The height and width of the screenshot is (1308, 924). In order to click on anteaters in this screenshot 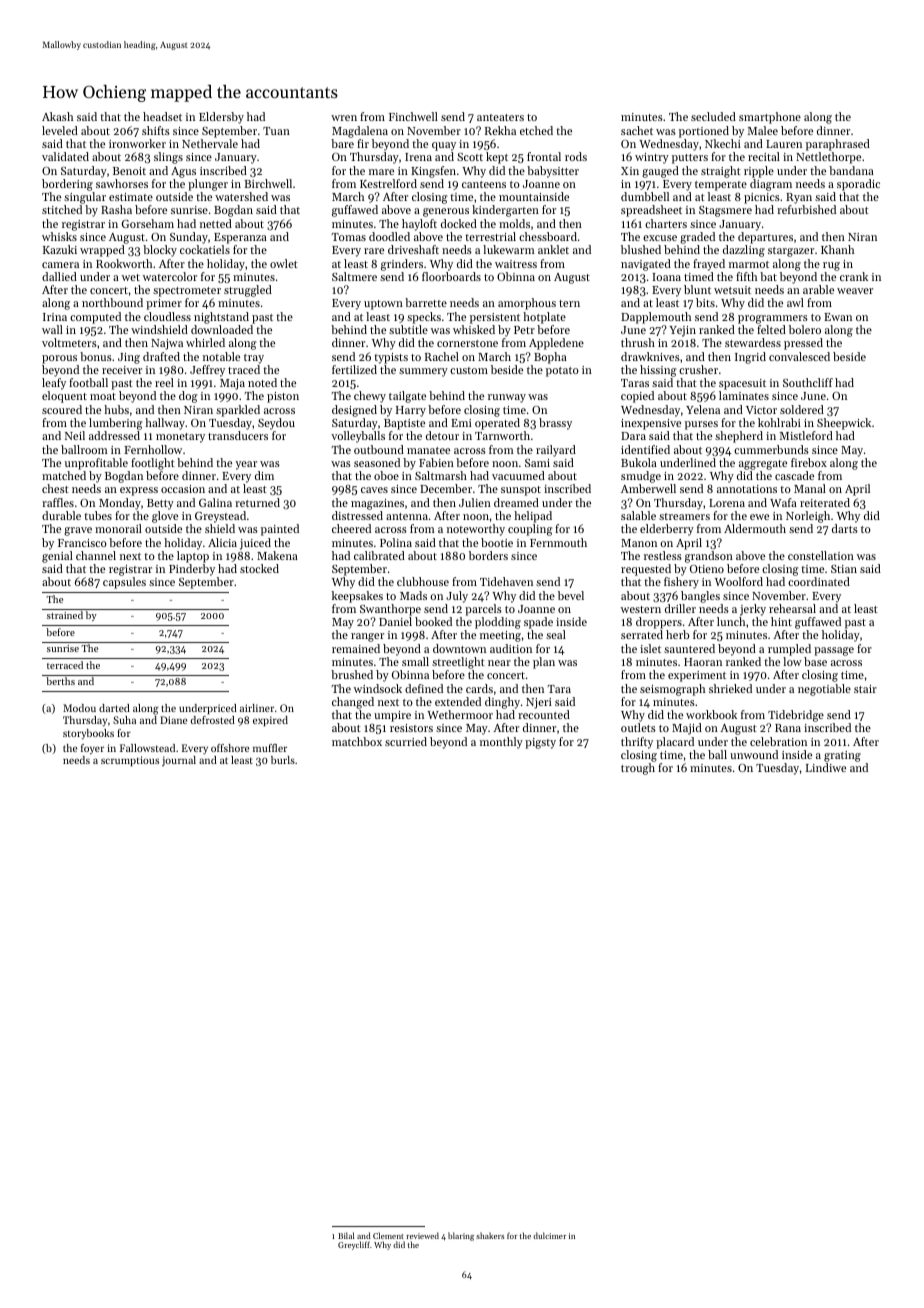, I will do `click(500, 117)`.
